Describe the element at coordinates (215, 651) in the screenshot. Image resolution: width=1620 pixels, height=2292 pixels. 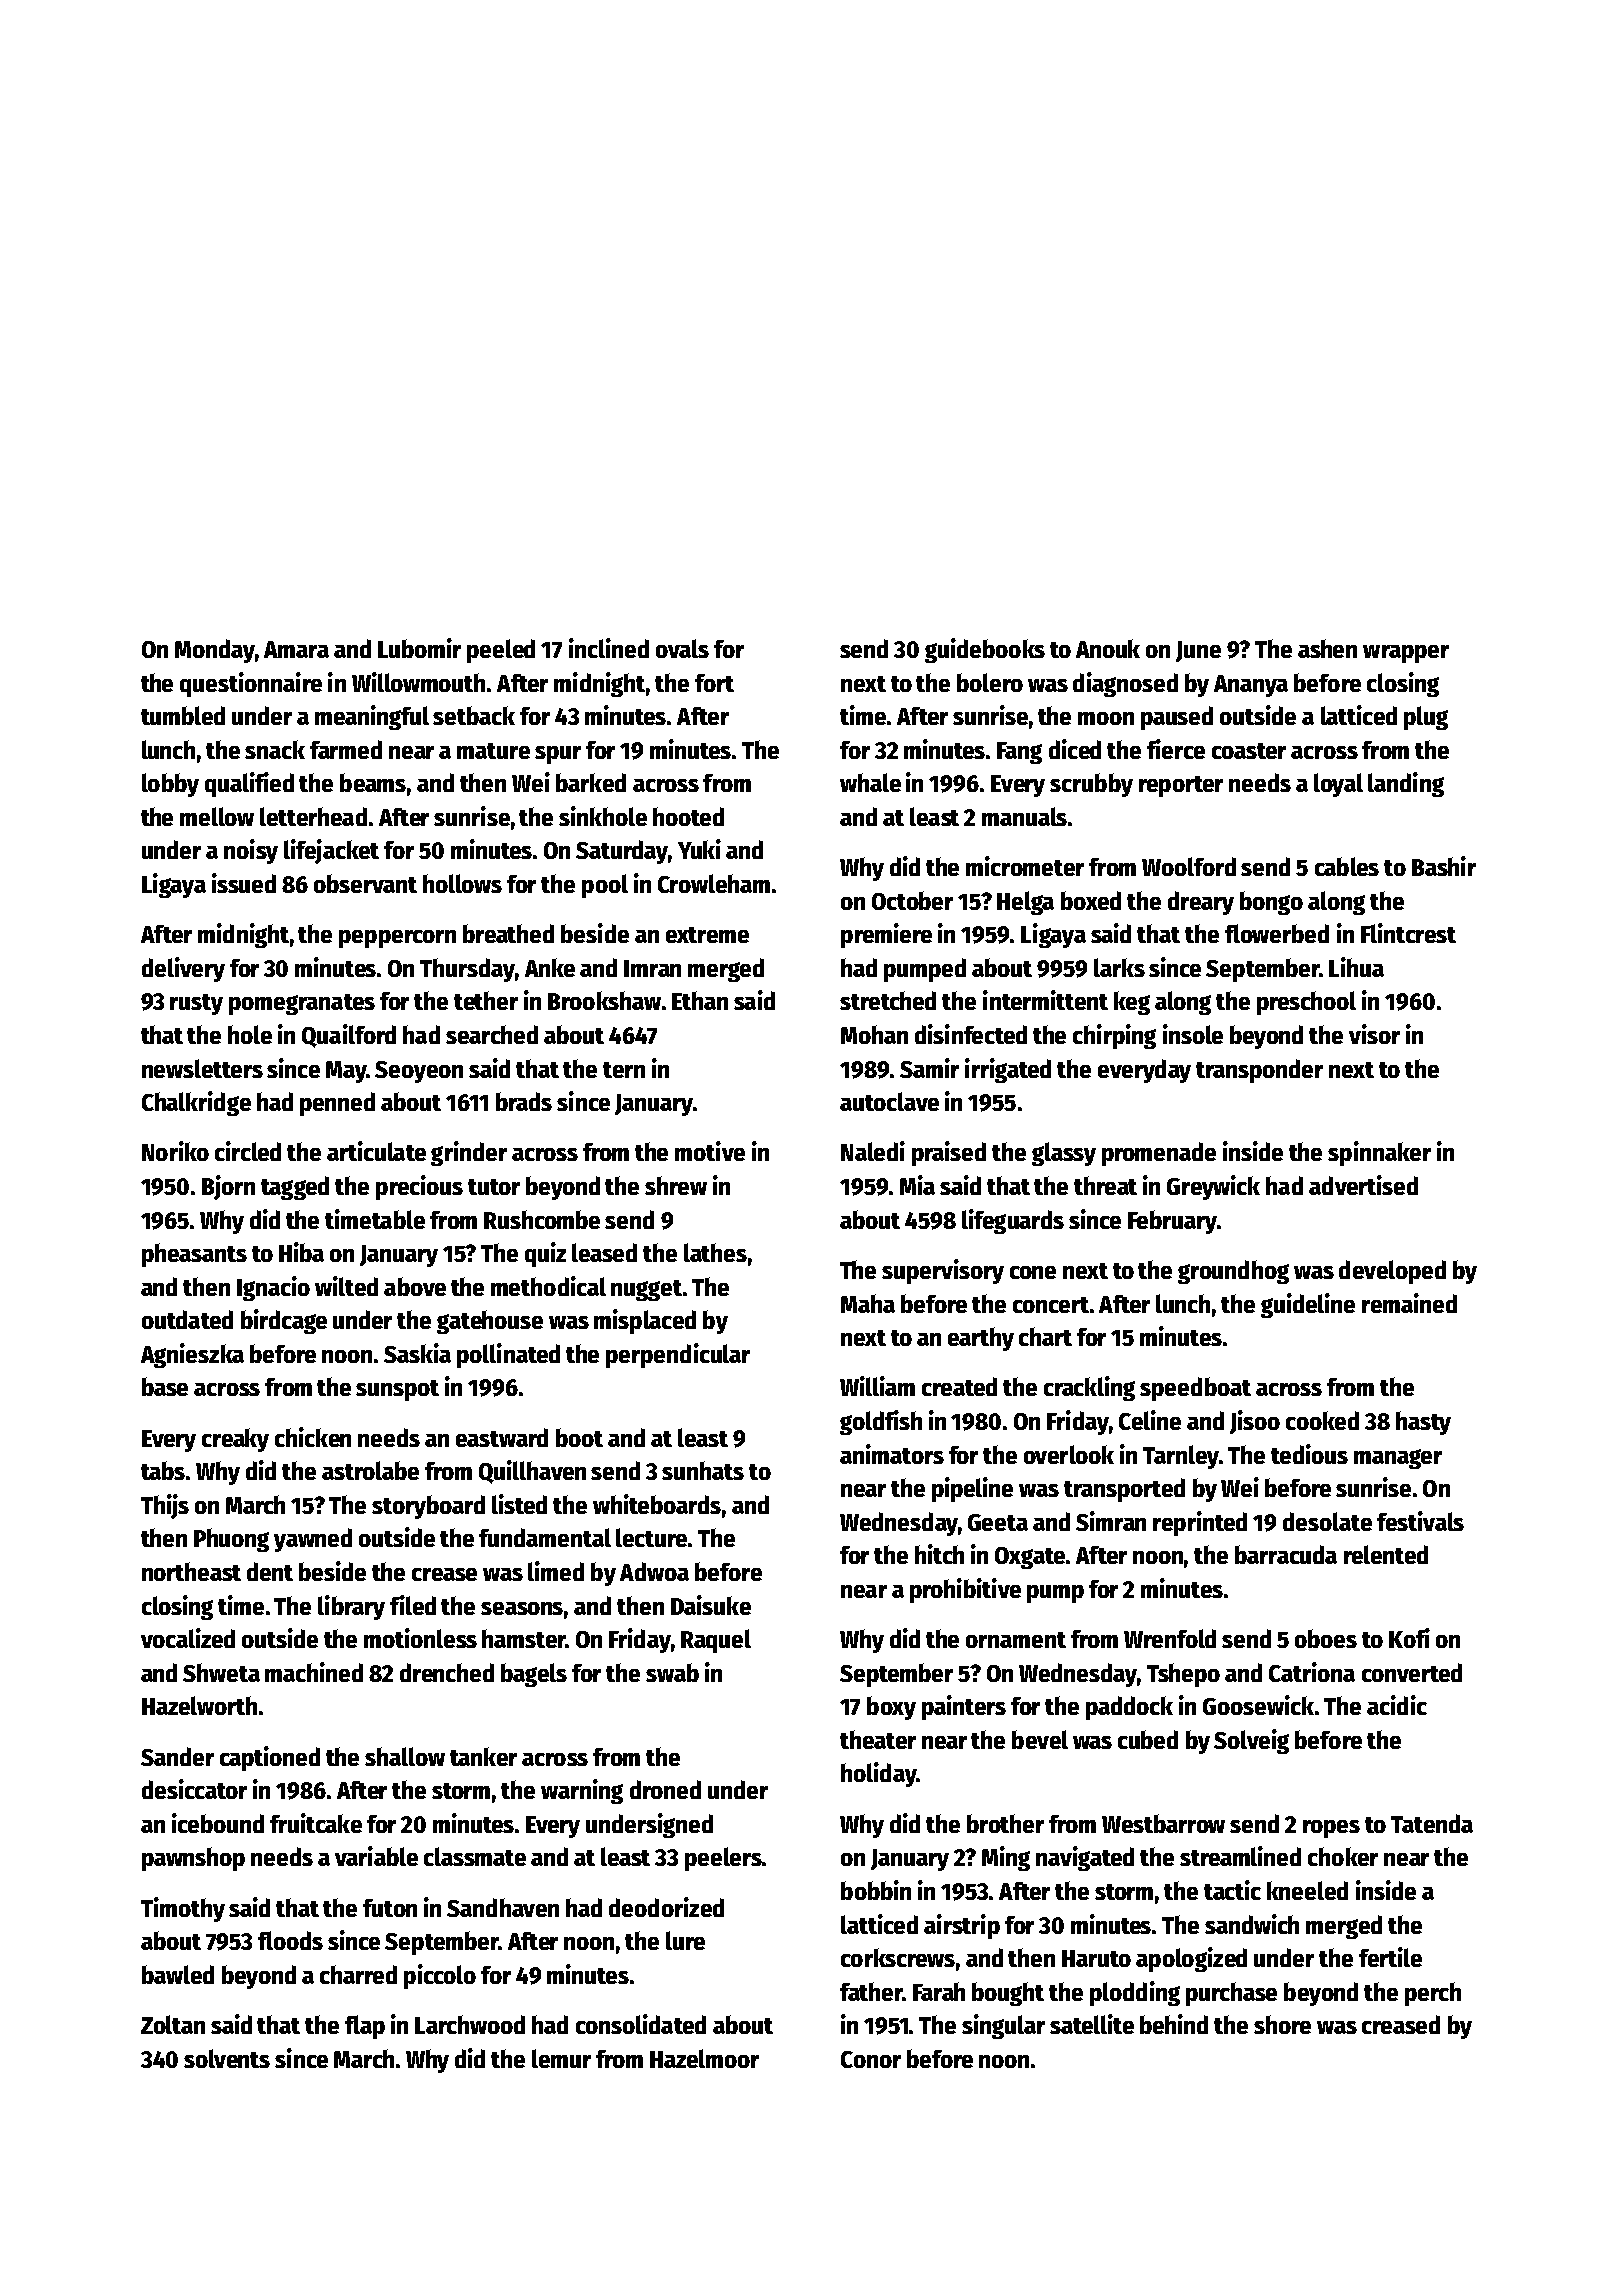
I see `Monday` at that location.
